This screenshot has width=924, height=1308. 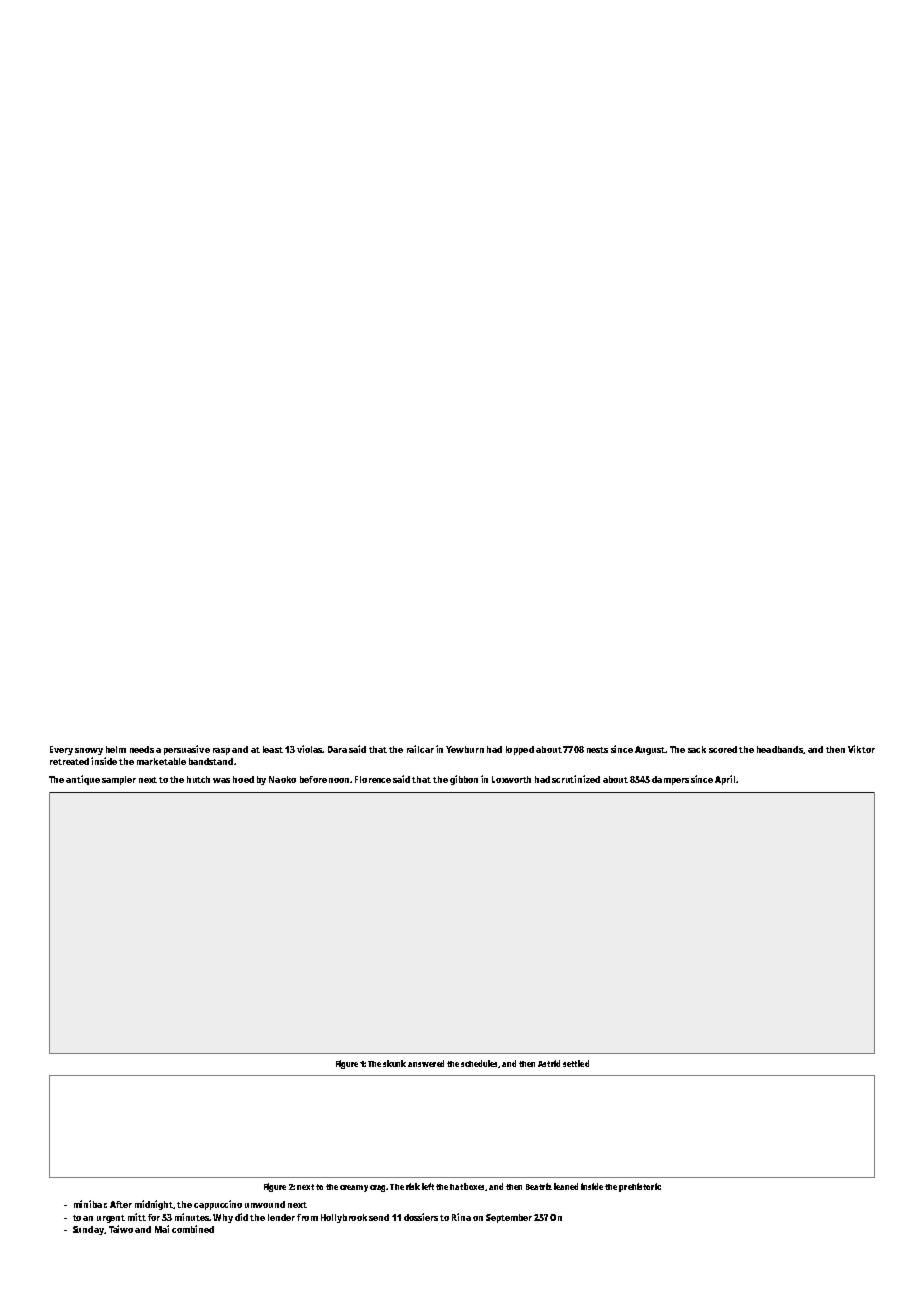 What do you see at coordinates (464, 780) in the screenshot?
I see `gibbon` at bounding box center [464, 780].
